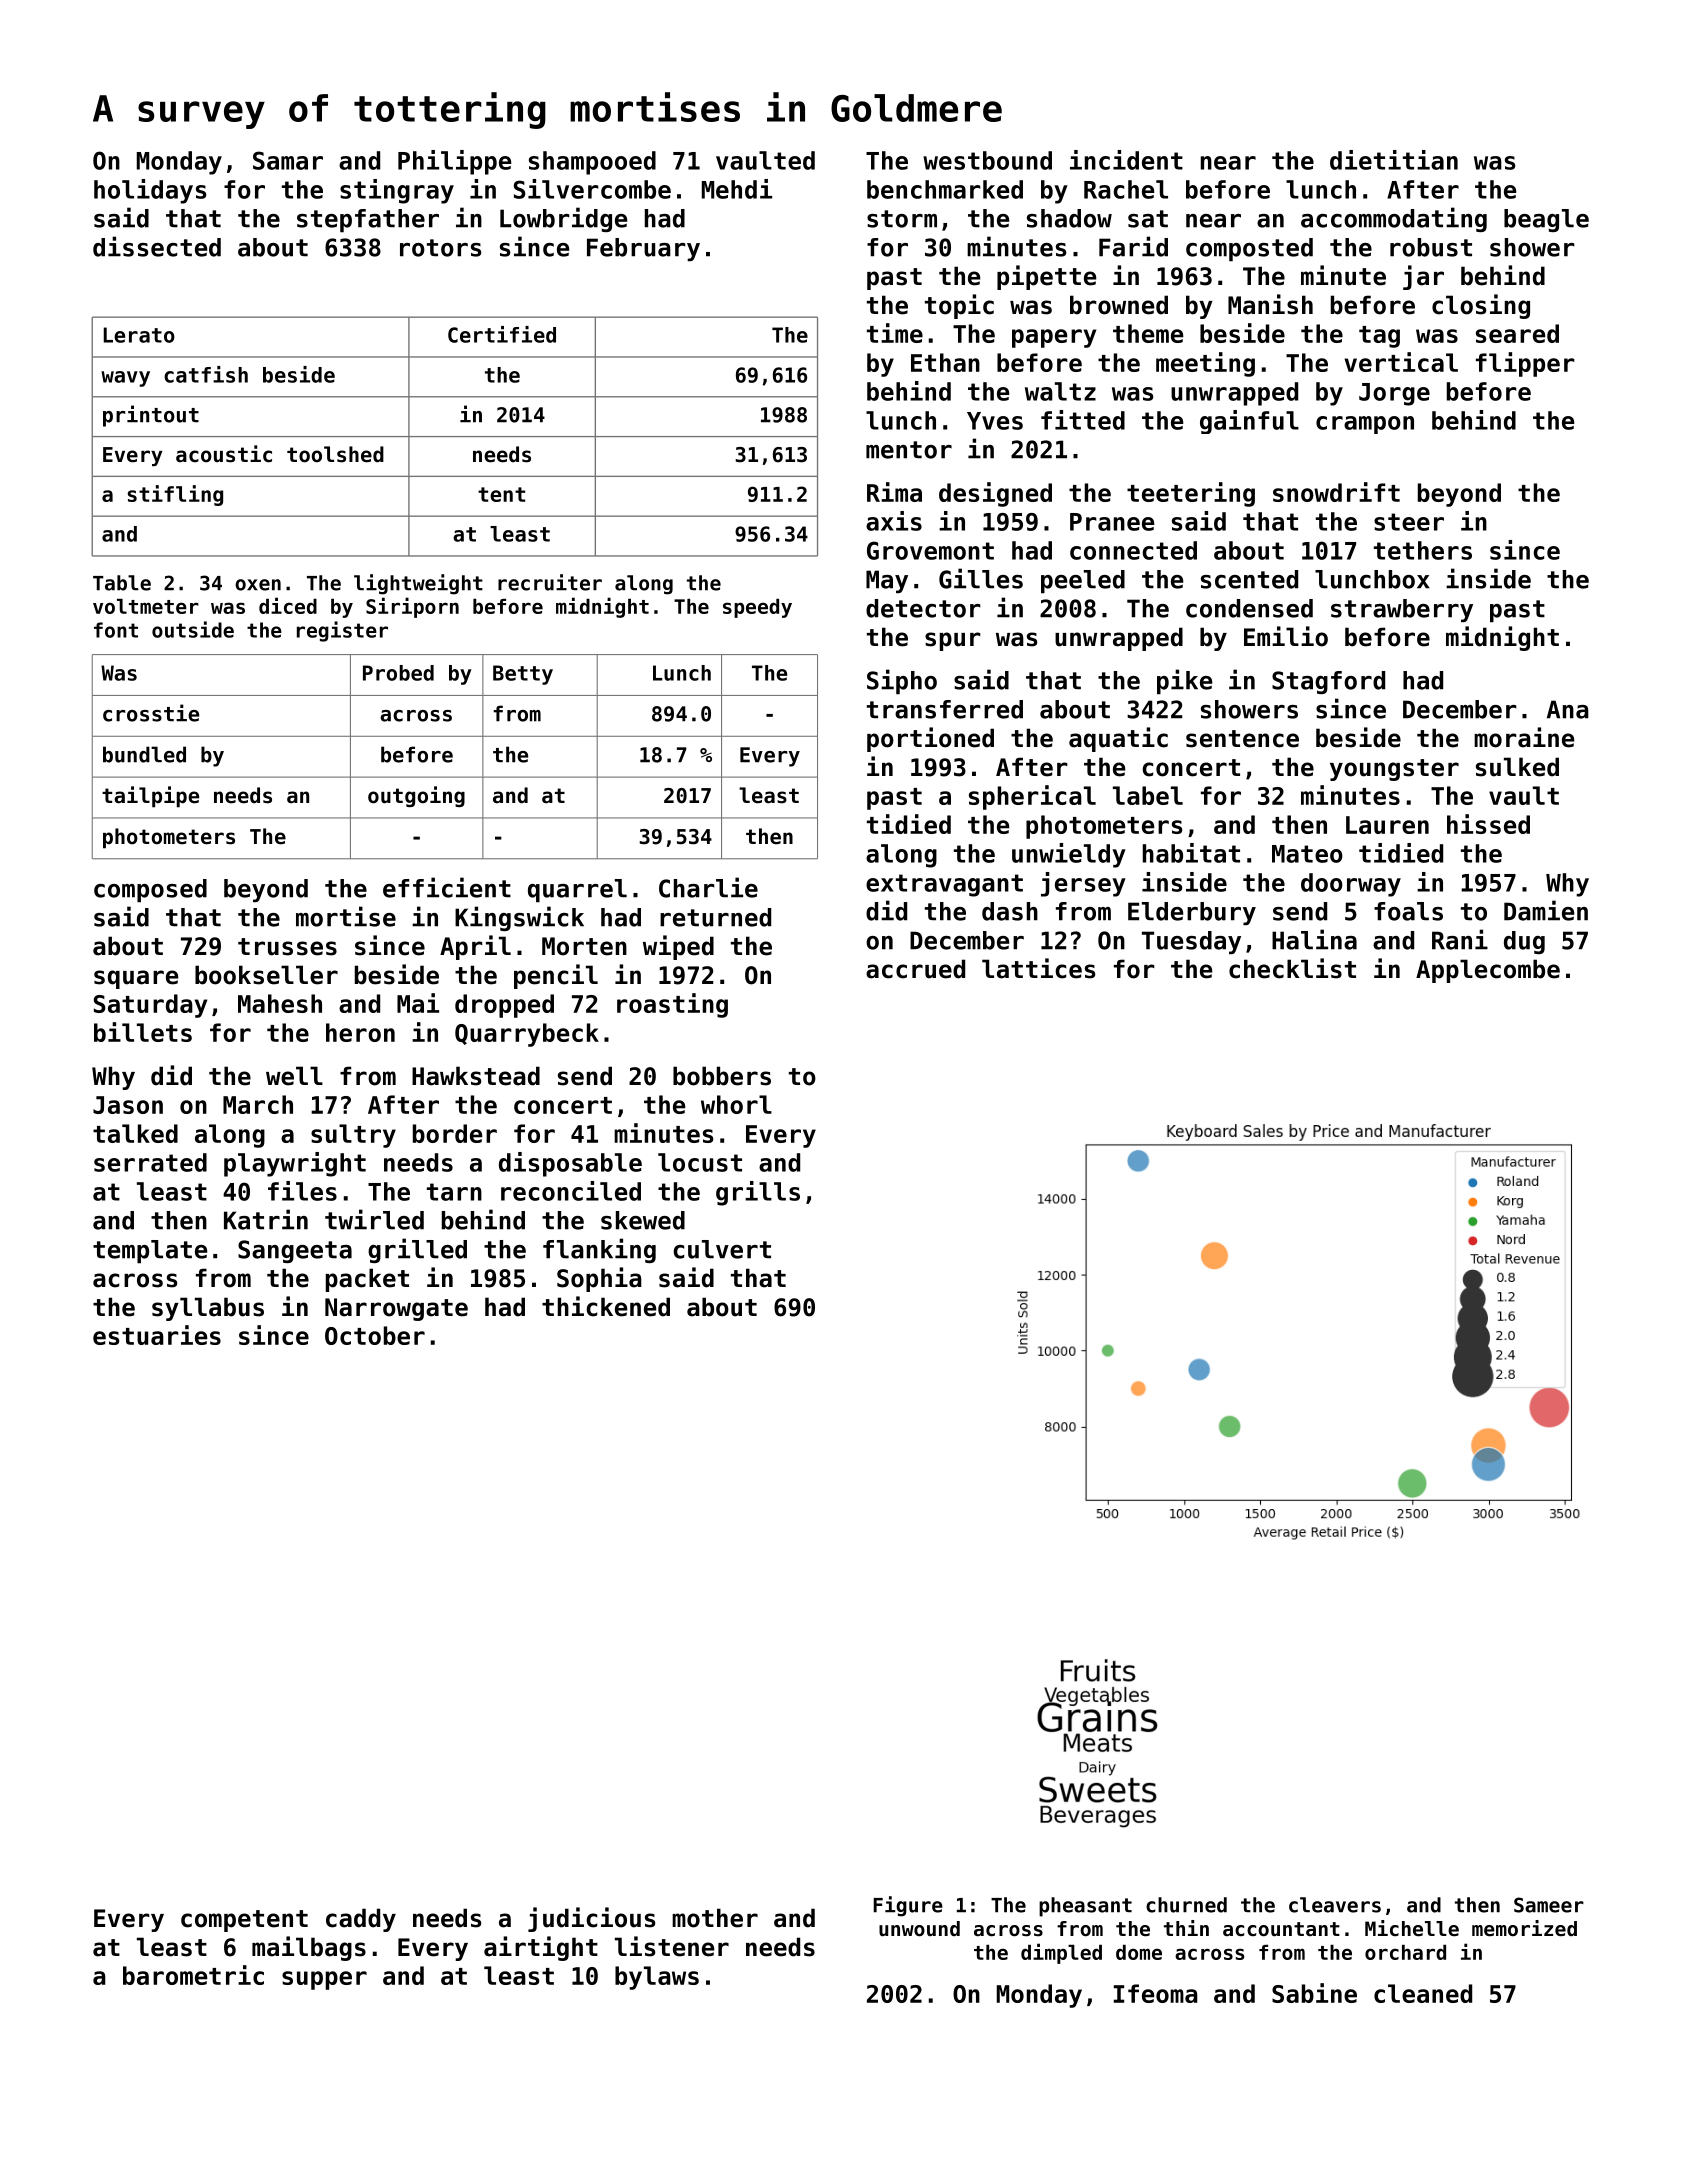 The width and height of the screenshot is (1683, 2178). What do you see at coordinates (1335, 1905) in the screenshot?
I see `cleavers` at bounding box center [1335, 1905].
